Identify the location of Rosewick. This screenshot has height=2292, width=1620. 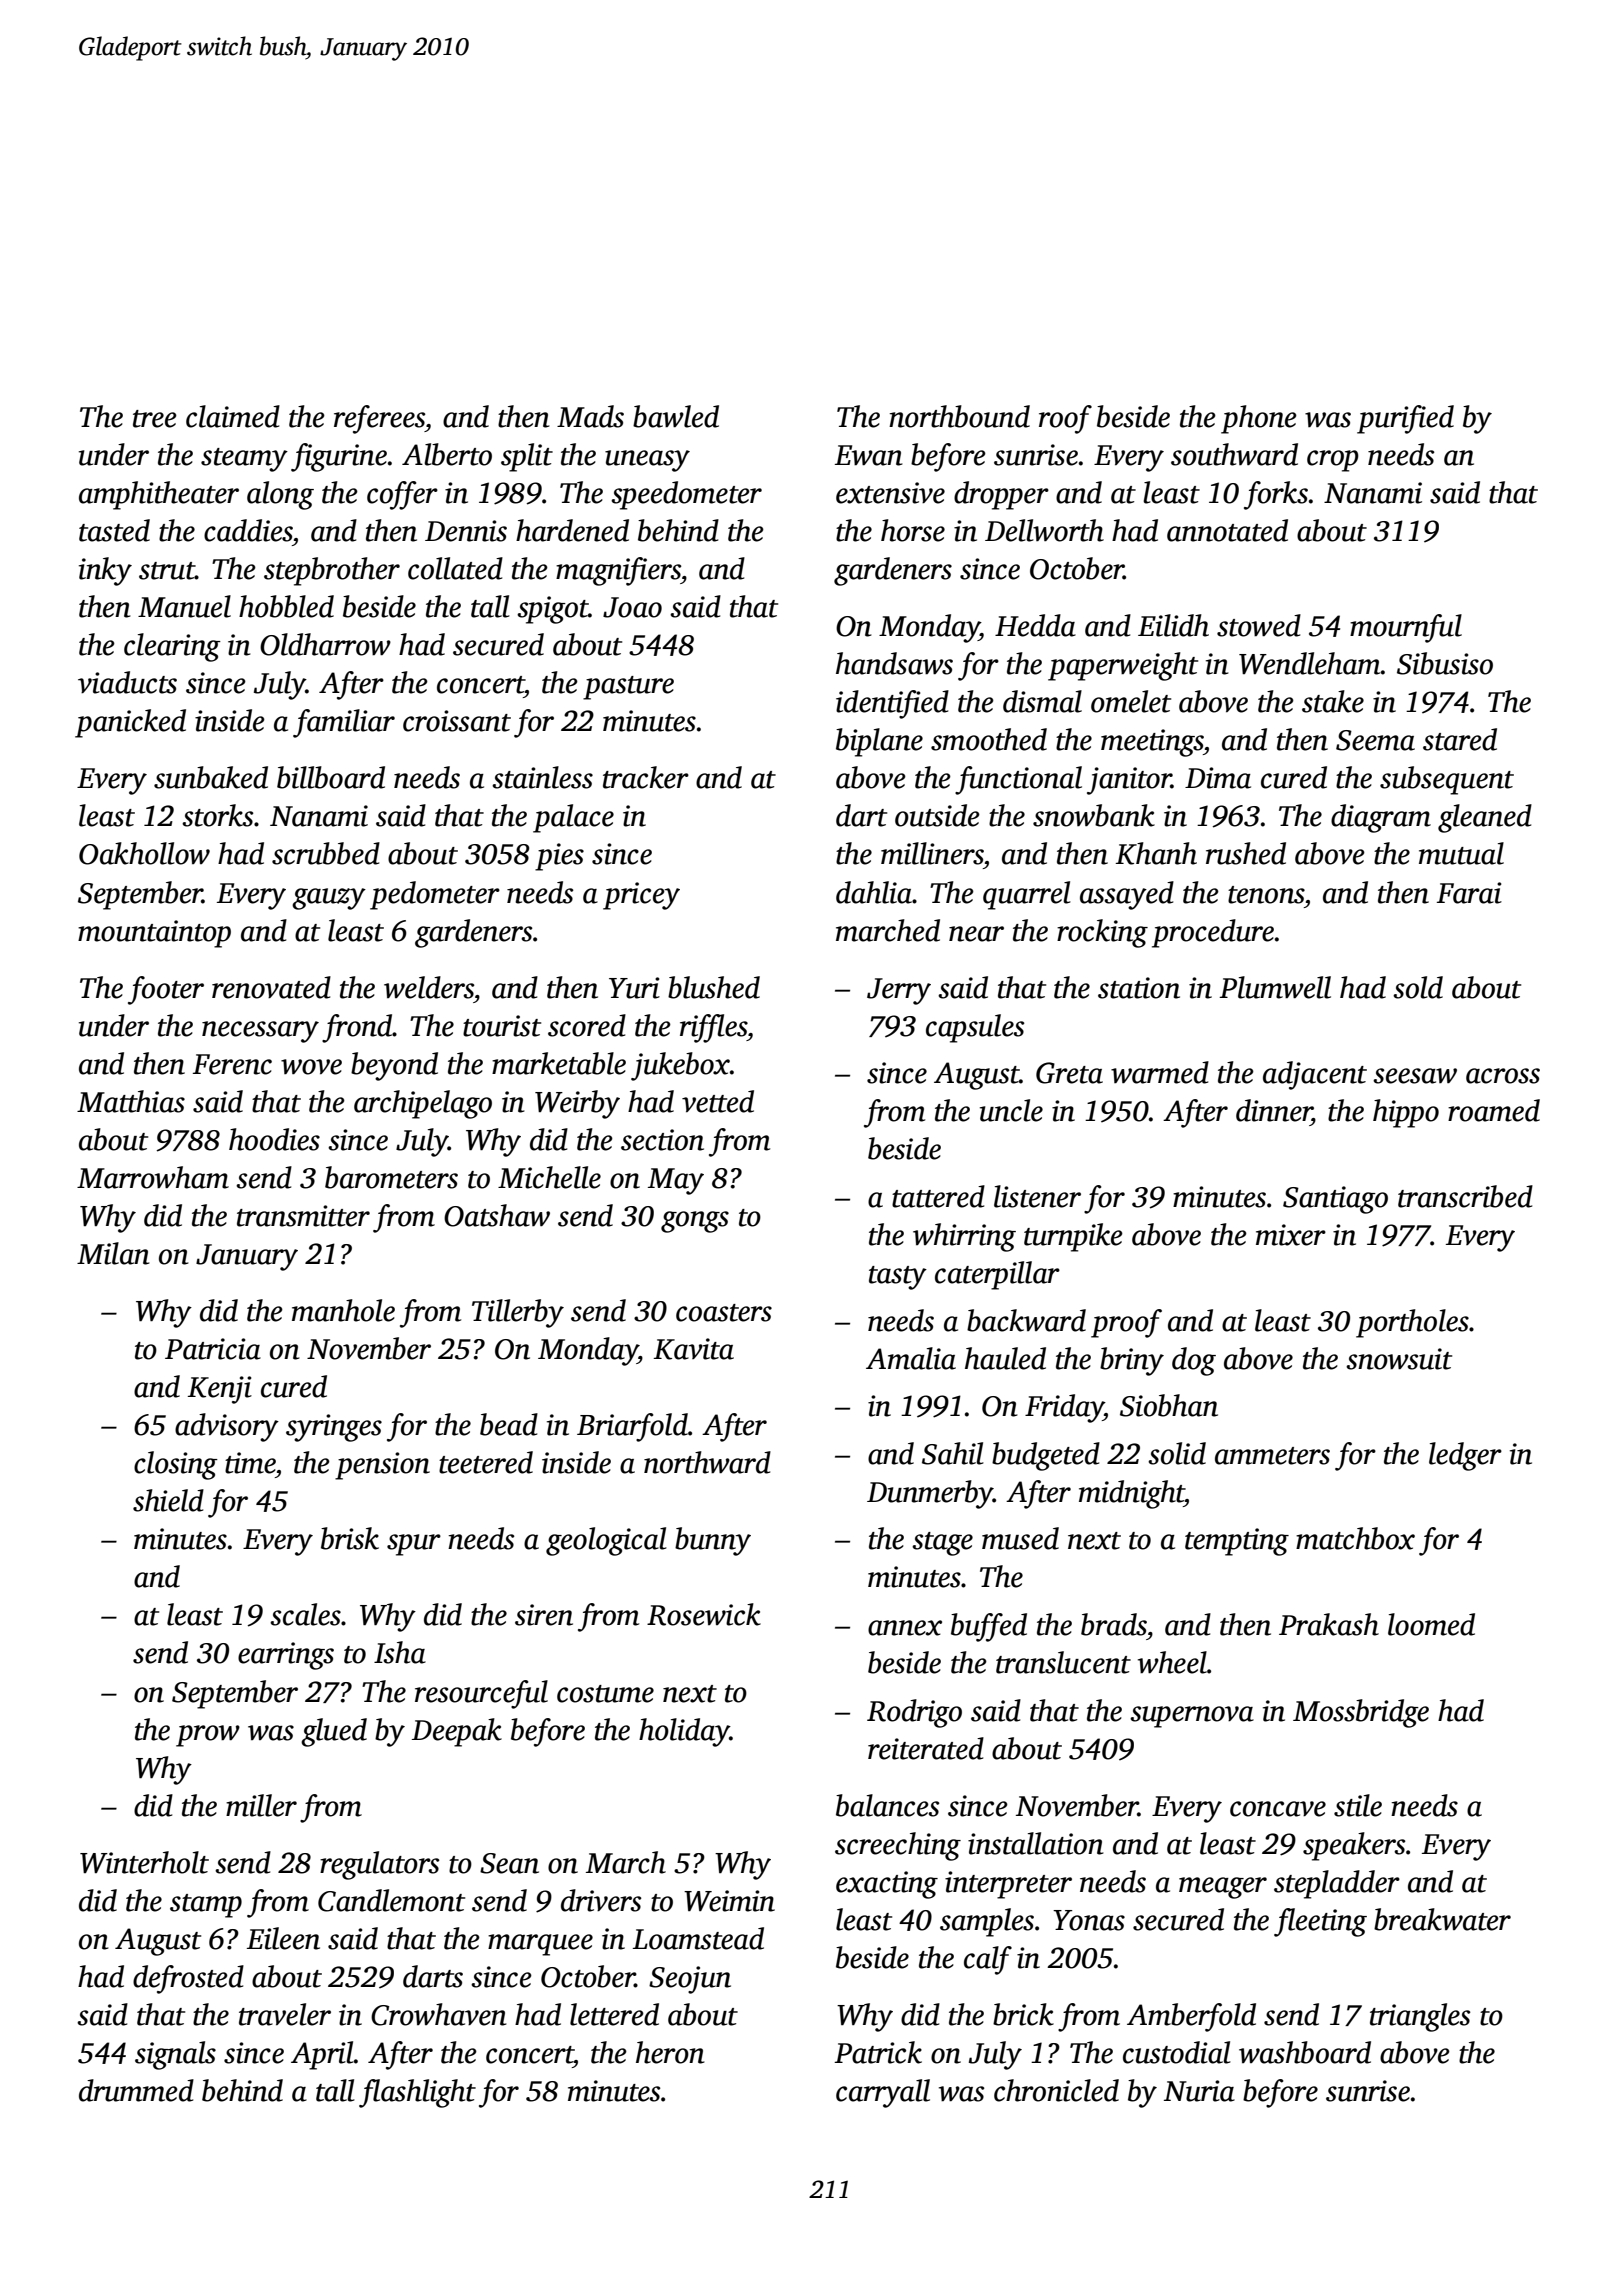
(704, 1614).
